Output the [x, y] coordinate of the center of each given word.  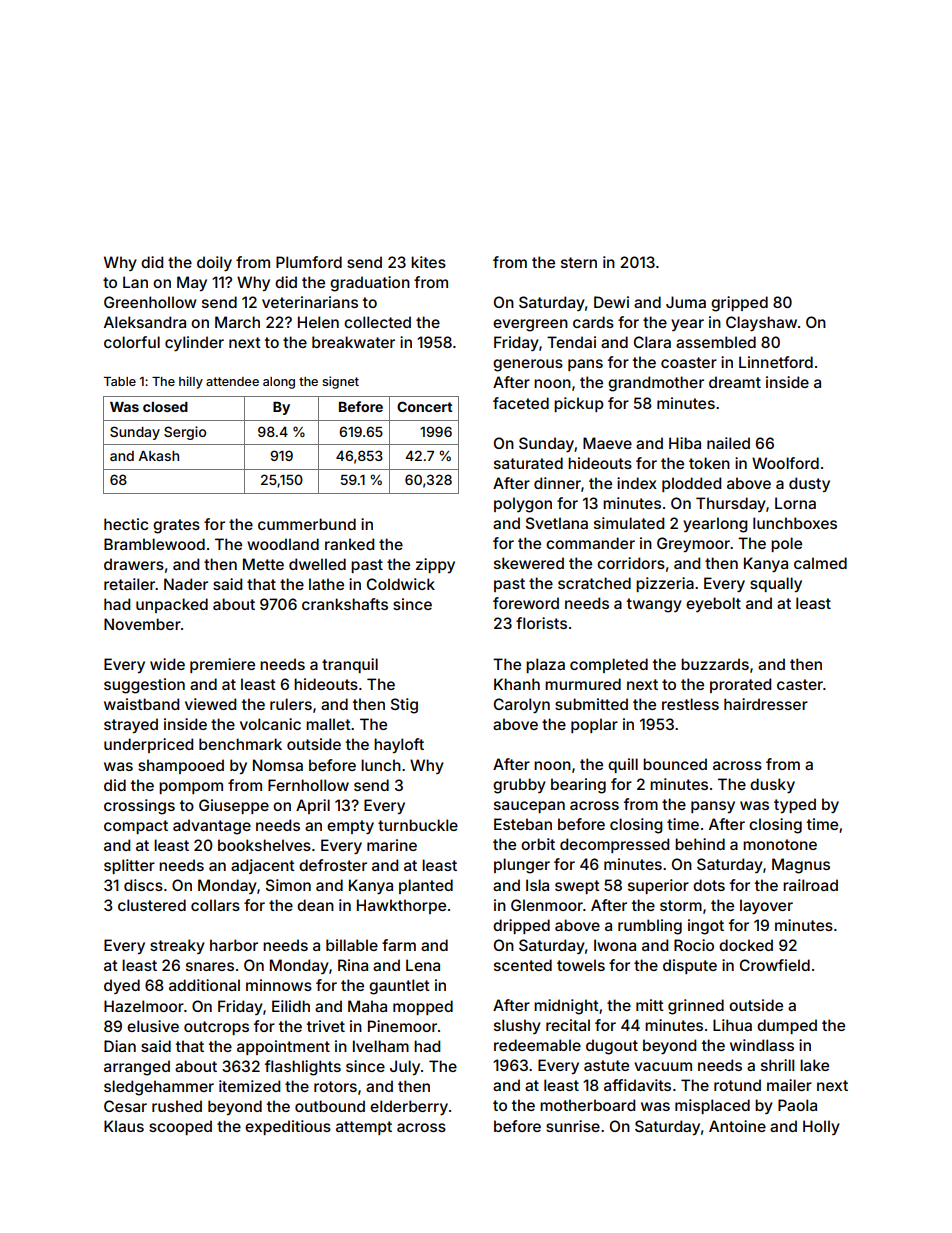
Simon [288, 885]
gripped [739, 304]
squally [776, 584]
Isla [537, 885]
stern [579, 262]
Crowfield [775, 965]
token [709, 463]
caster [800, 684]
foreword [526, 603]
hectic [126, 524]
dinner [557, 483]
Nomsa [278, 765]
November [142, 624]
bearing [578, 786]
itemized [249, 1086]
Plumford [309, 262]
